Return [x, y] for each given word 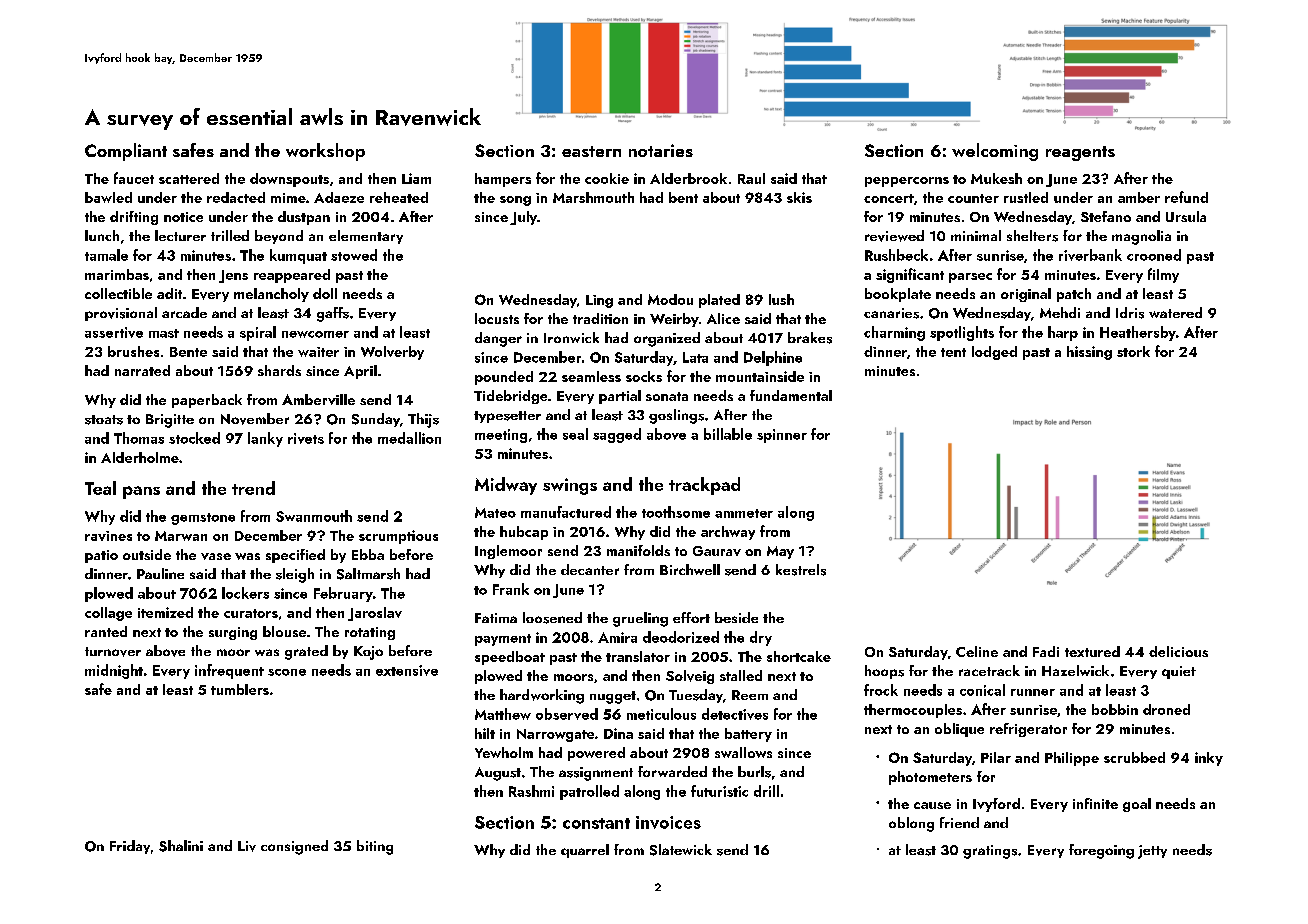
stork [1133, 351]
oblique [959, 730]
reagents [1080, 153]
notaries [661, 150]
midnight [114, 671]
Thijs [423, 420]
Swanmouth [314, 516]
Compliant [126, 152]
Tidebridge [510, 397]
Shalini [181, 846]
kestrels [801, 570]
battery [748, 735]
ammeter [744, 513]
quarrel [585, 851]
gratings [990, 852]
